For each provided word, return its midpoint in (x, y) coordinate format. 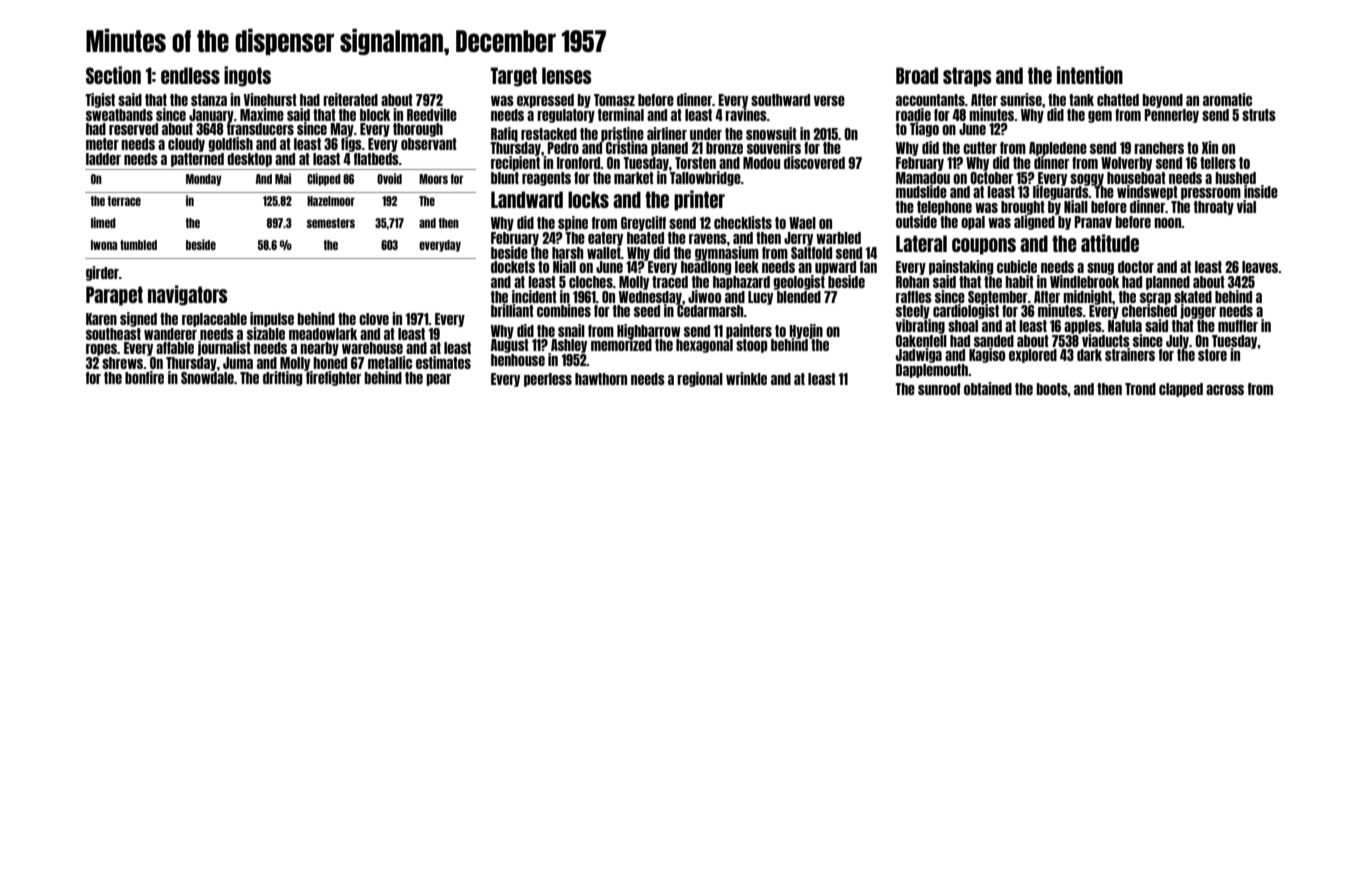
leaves (1260, 267)
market (634, 178)
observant (429, 144)
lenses (567, 75)
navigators (188, 295)
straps (967, 77)
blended (799, 297)
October (991, 178)
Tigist (100, 100)
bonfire (144, 377)
